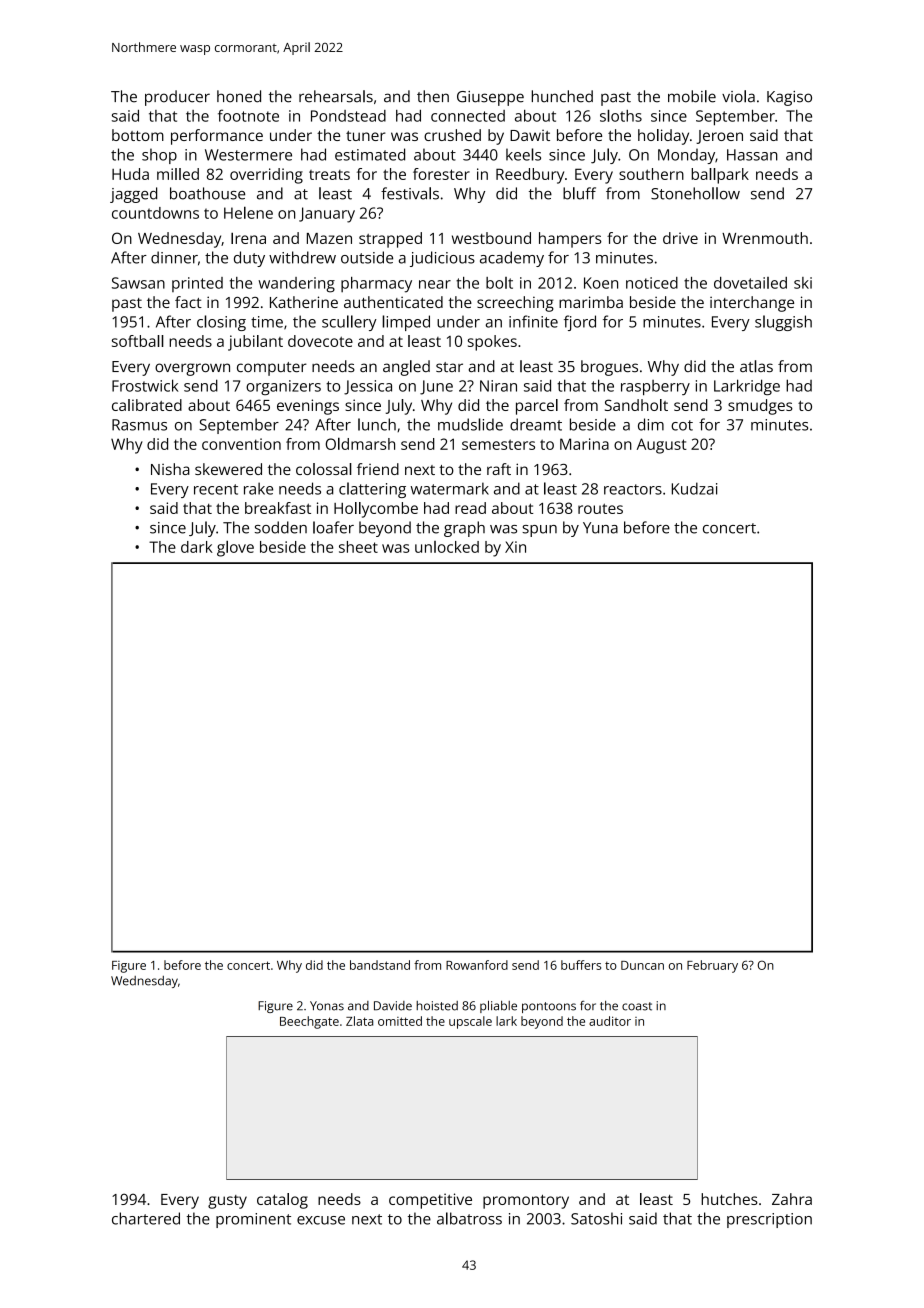 This screenshot has height=1308, width=924. Describe the element at coordinates (694, 488) in the screenshot. I see `Kudzai` at that location.
